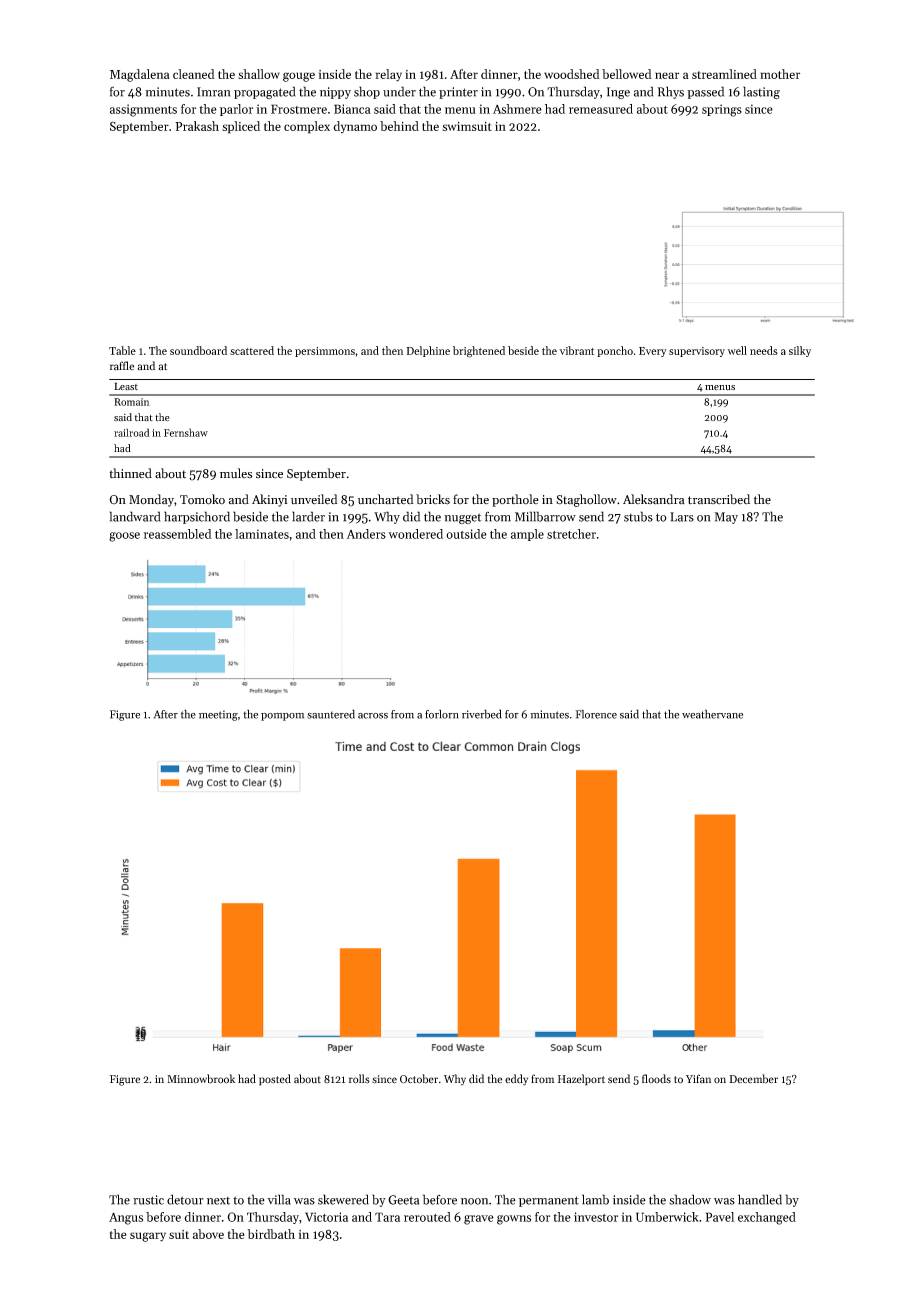  Describe the element at coordinates (441, 714) in the page. I see `forlorn` at that location.
